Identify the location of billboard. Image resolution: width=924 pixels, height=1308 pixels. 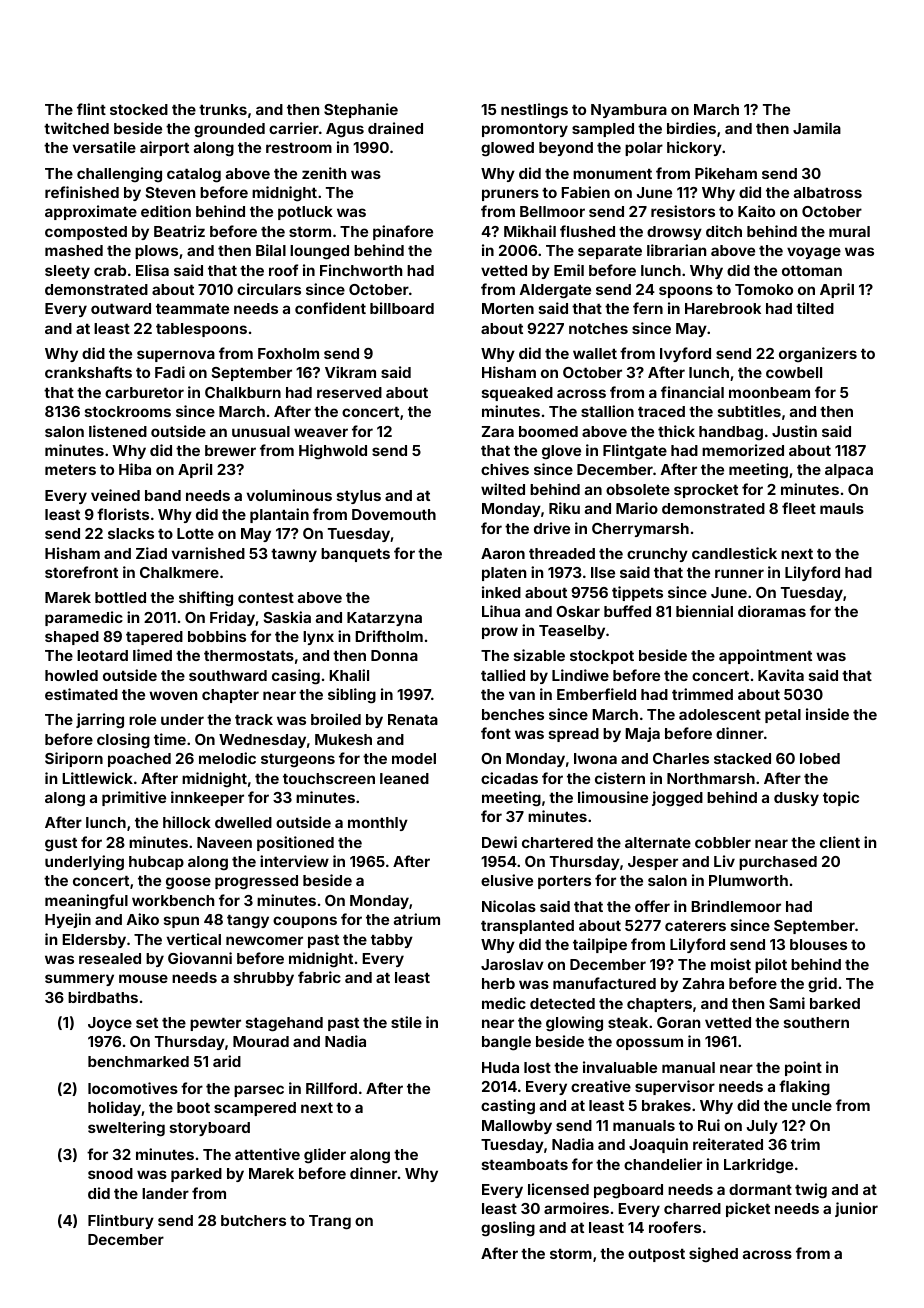
(402, 308).
